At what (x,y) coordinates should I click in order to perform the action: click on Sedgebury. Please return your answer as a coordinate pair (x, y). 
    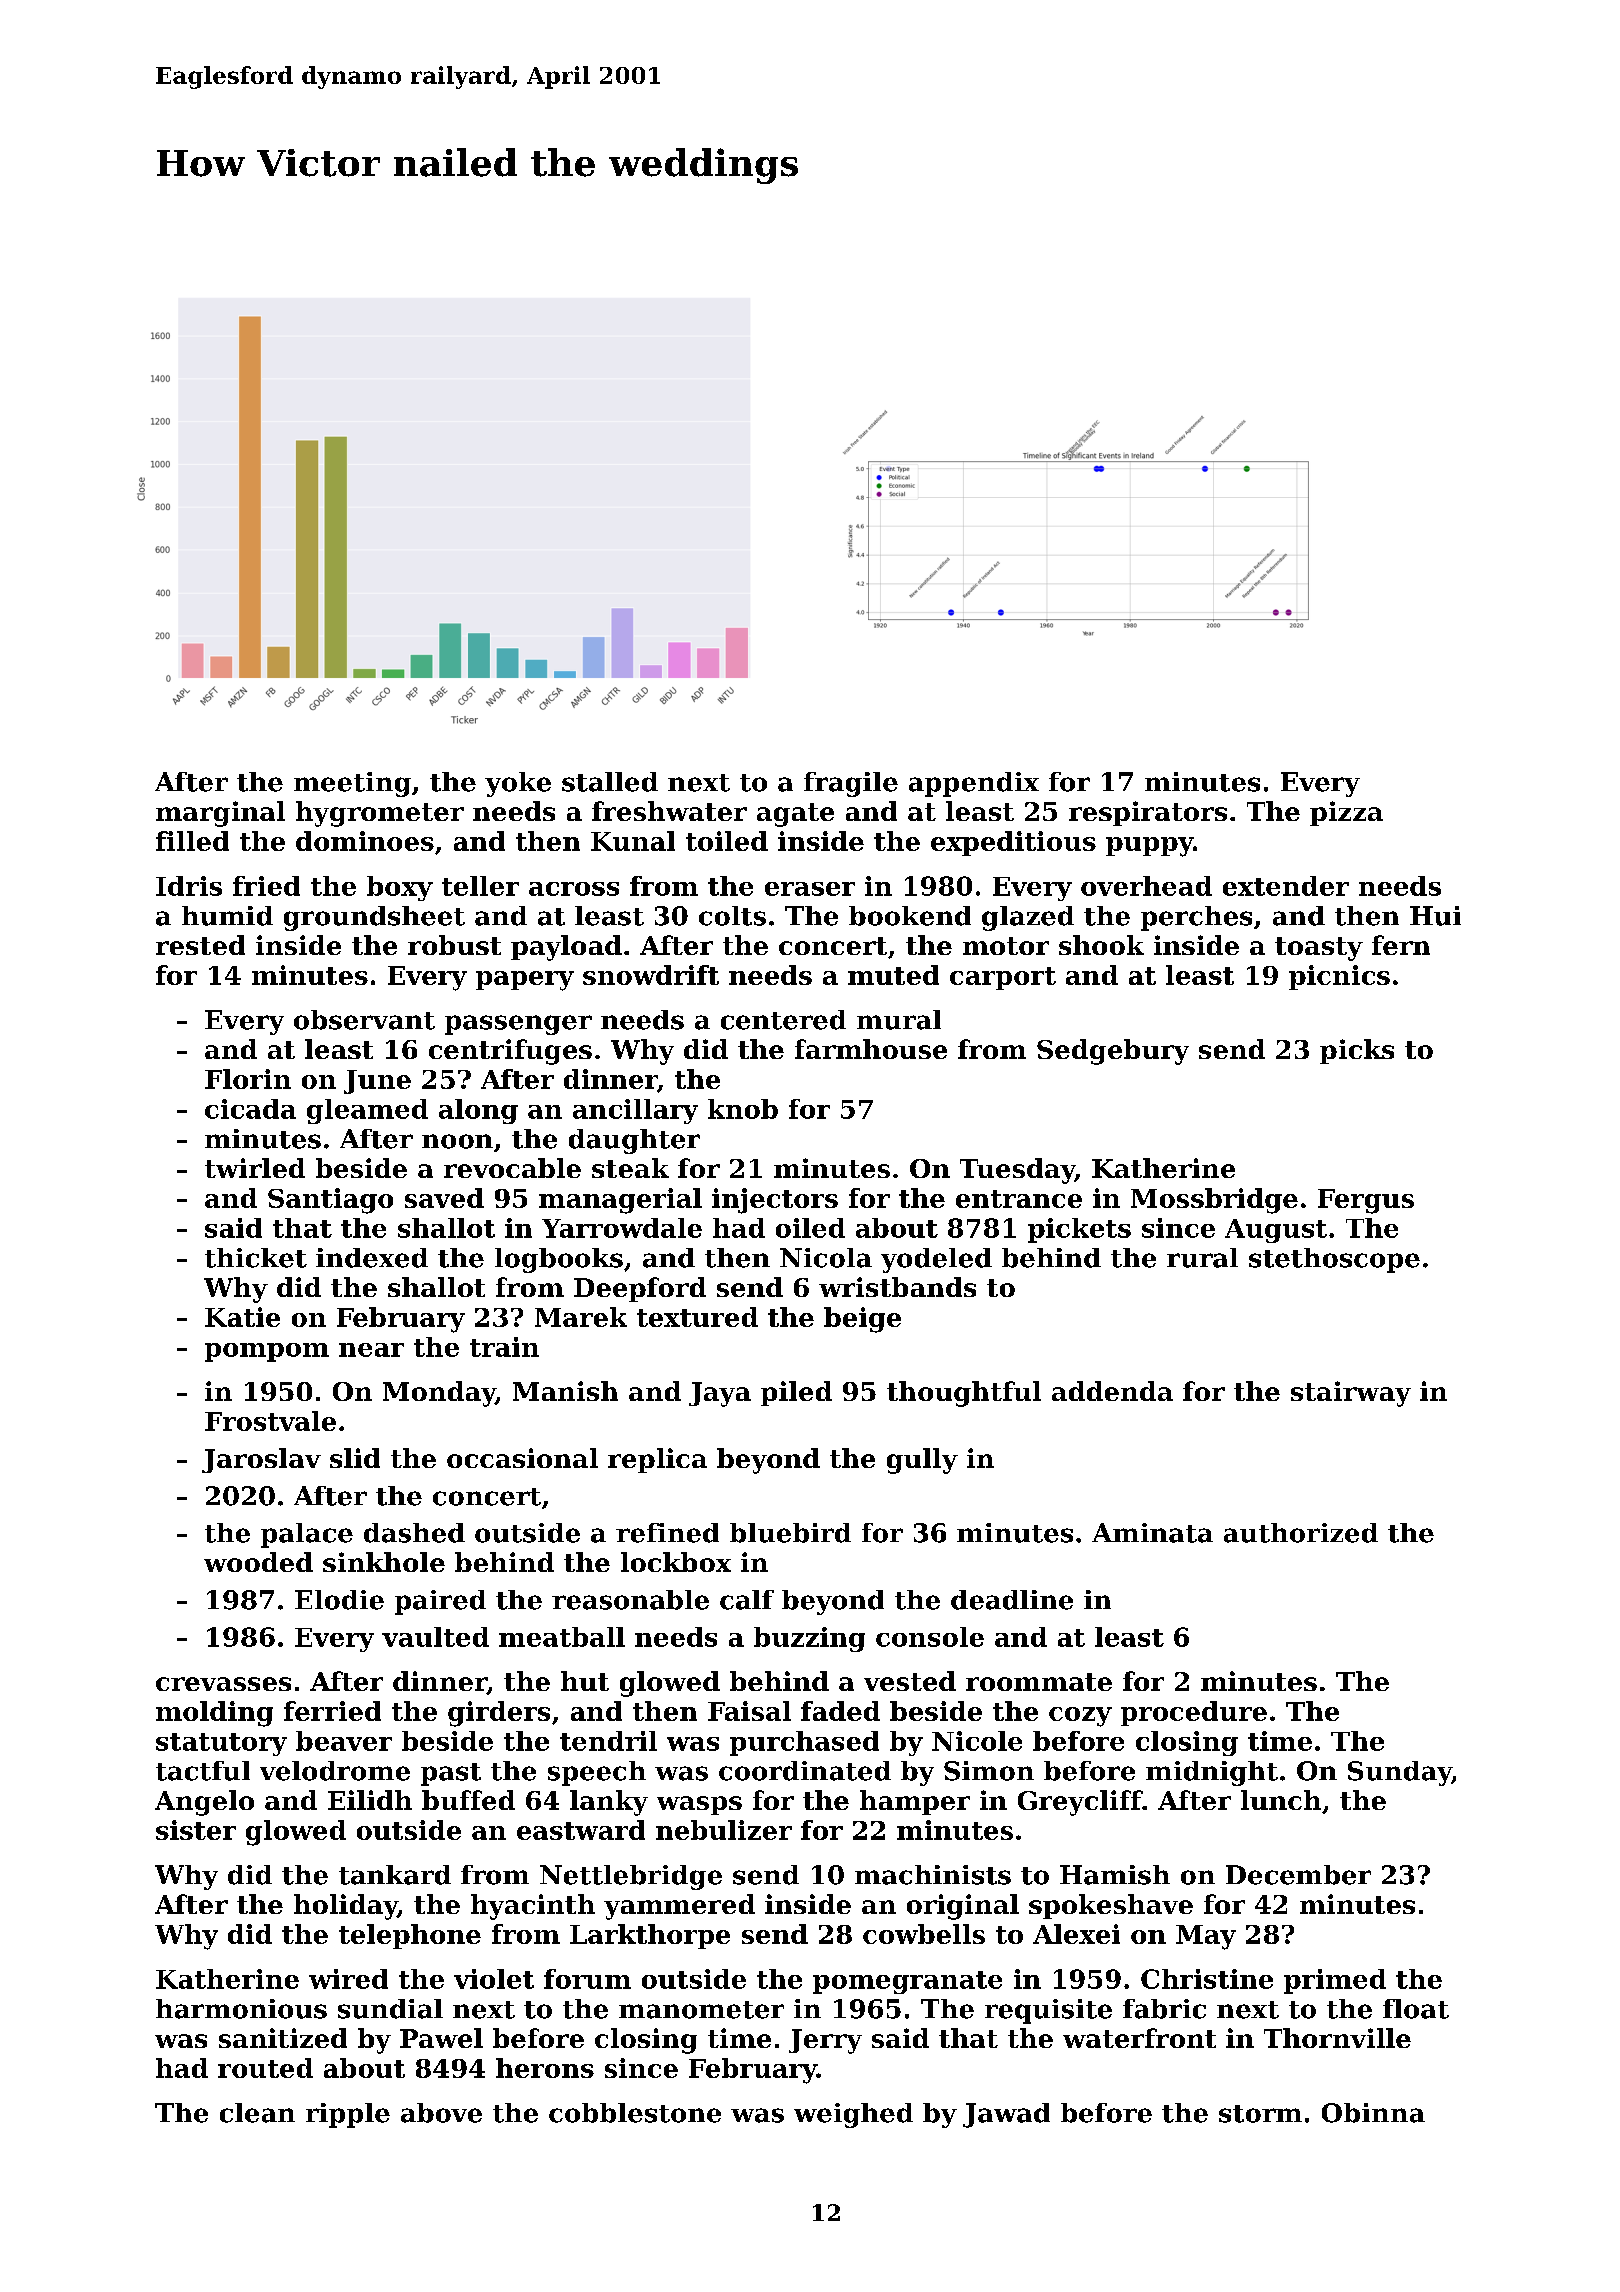
    Looking at the image, I should click on (1113, 1052).
